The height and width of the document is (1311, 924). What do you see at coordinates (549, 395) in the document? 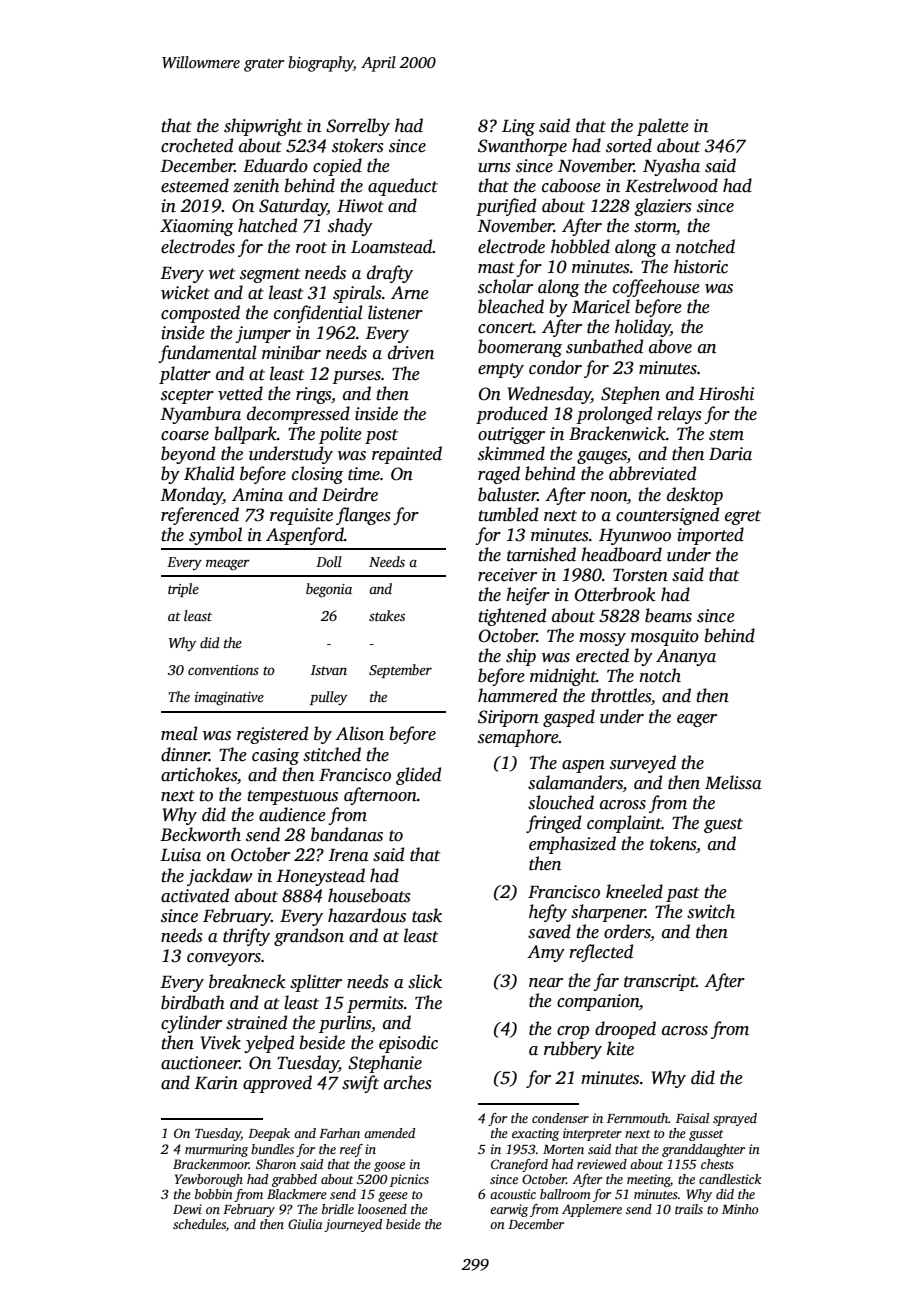
I see `Wednesday` at bounding box center [549, 395].
